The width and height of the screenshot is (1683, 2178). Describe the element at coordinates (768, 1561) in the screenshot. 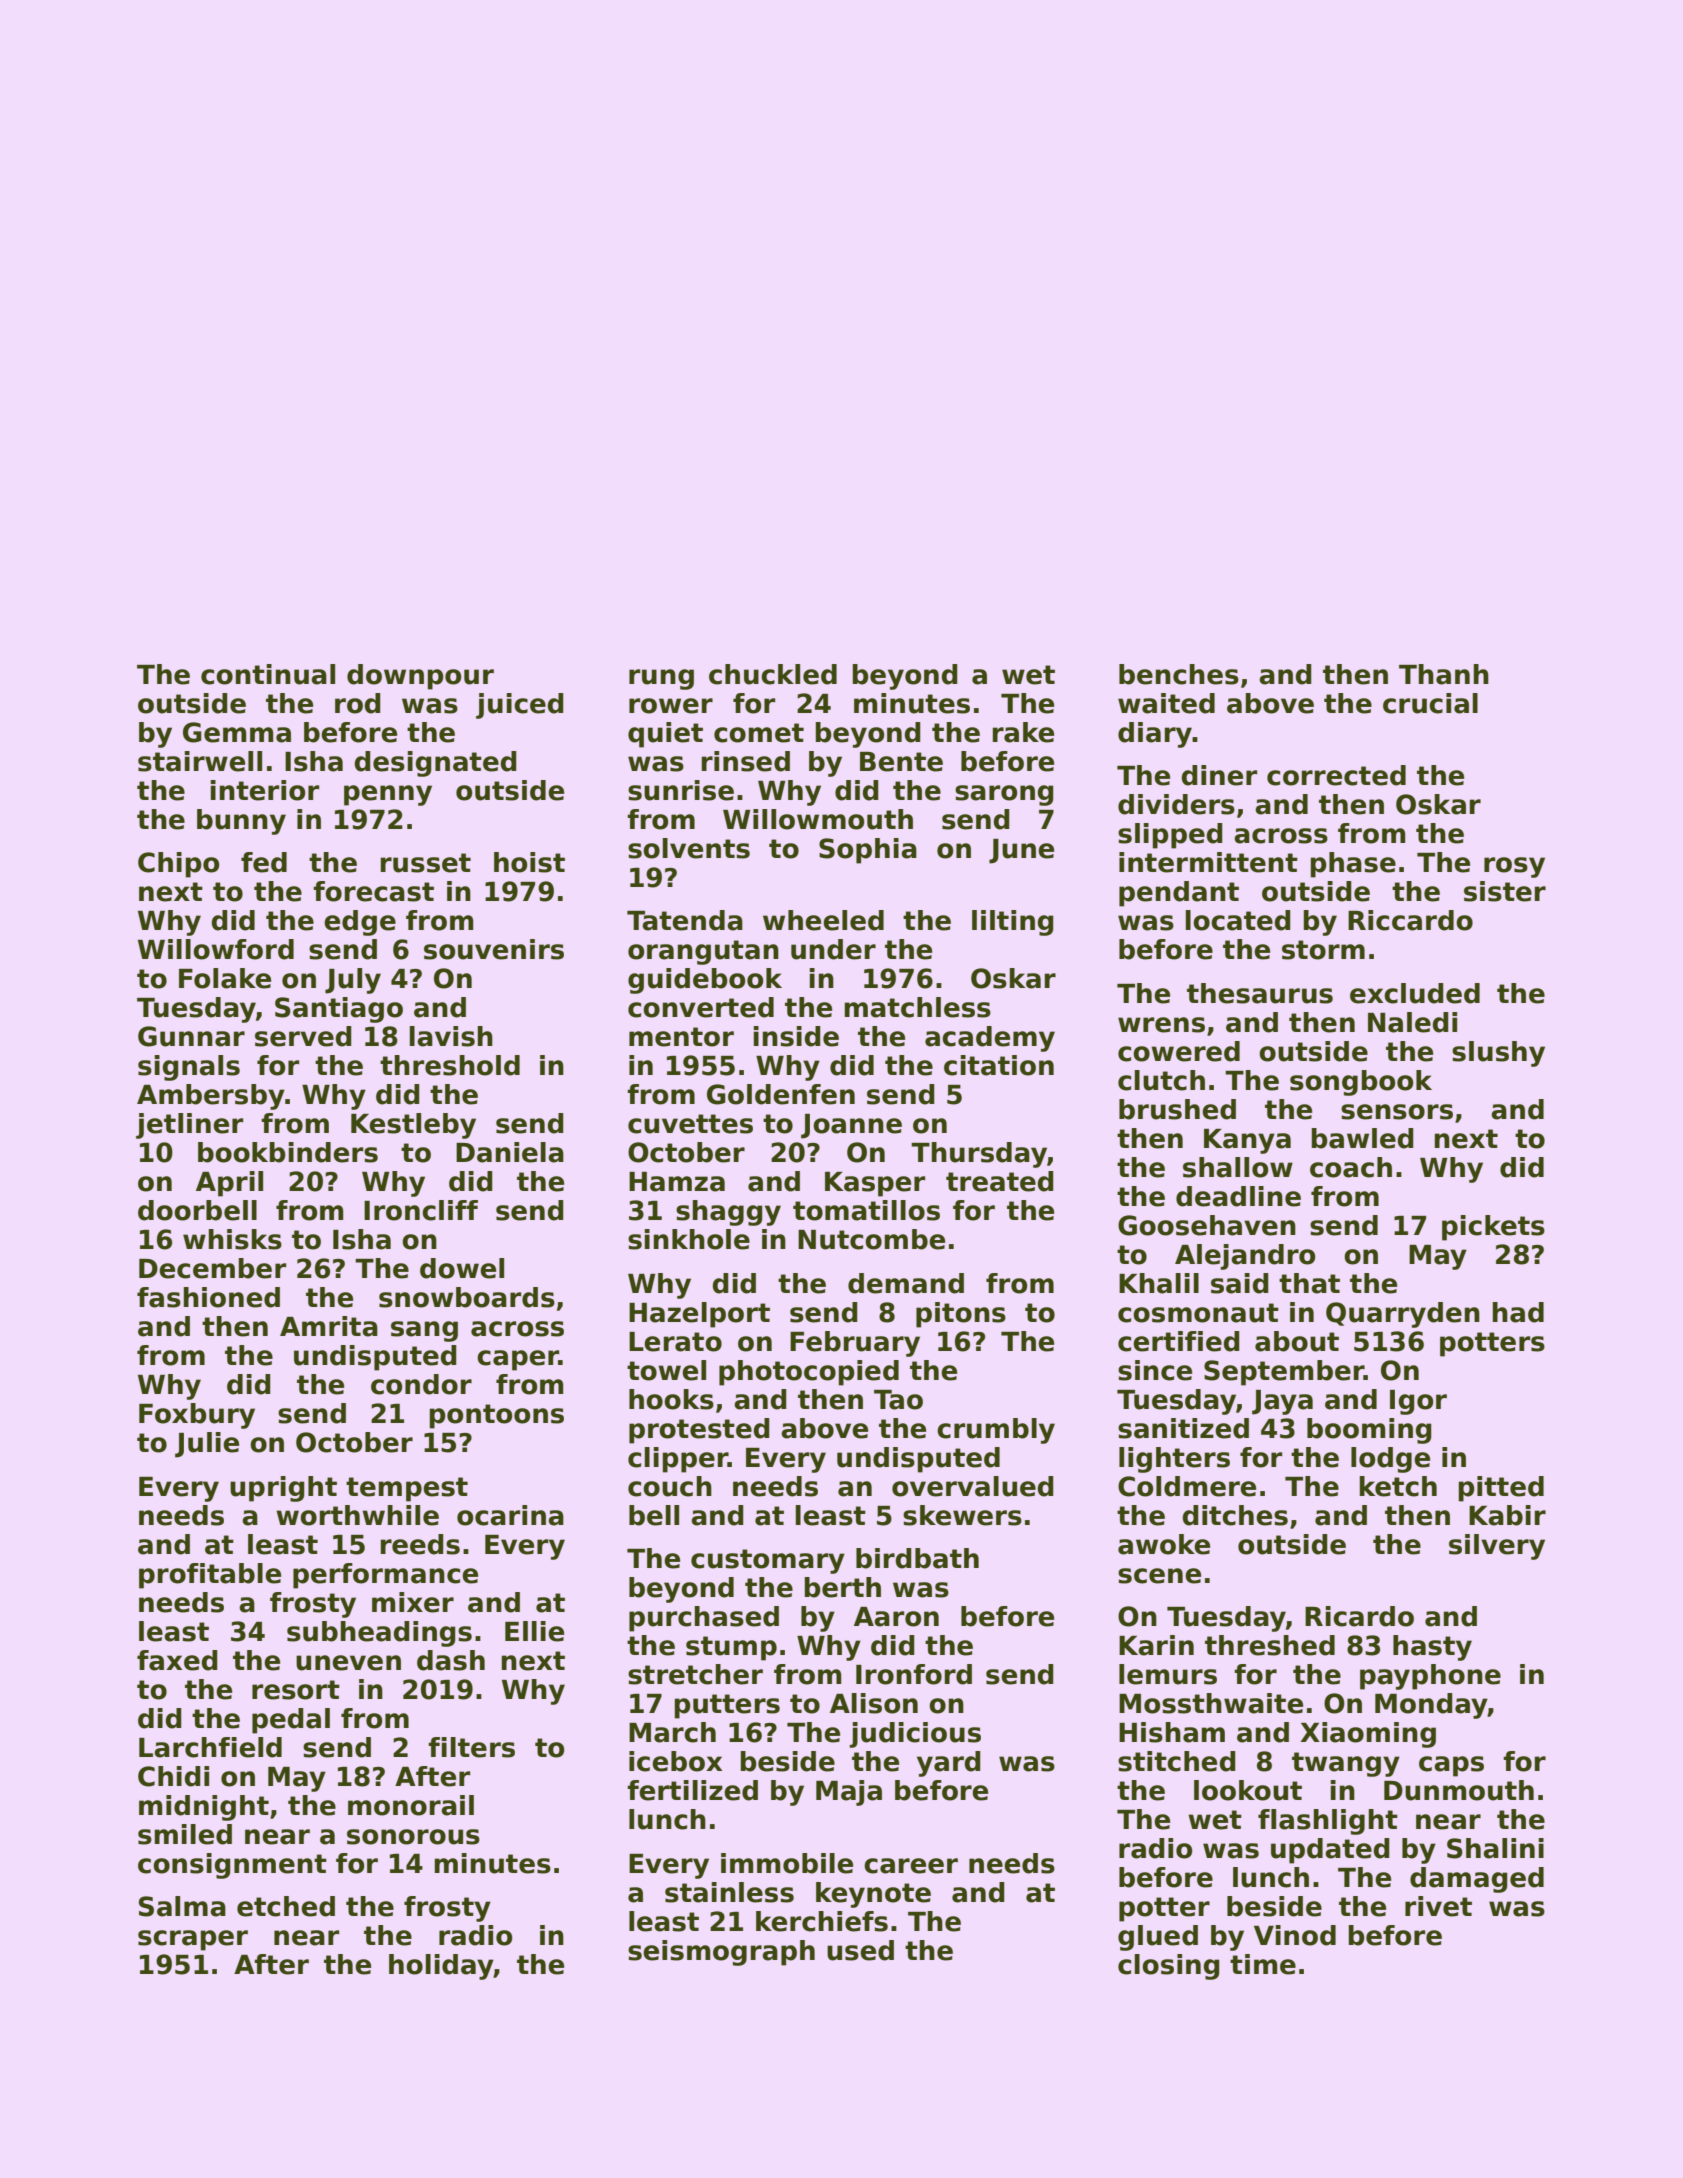

I see `customary` at that location.
